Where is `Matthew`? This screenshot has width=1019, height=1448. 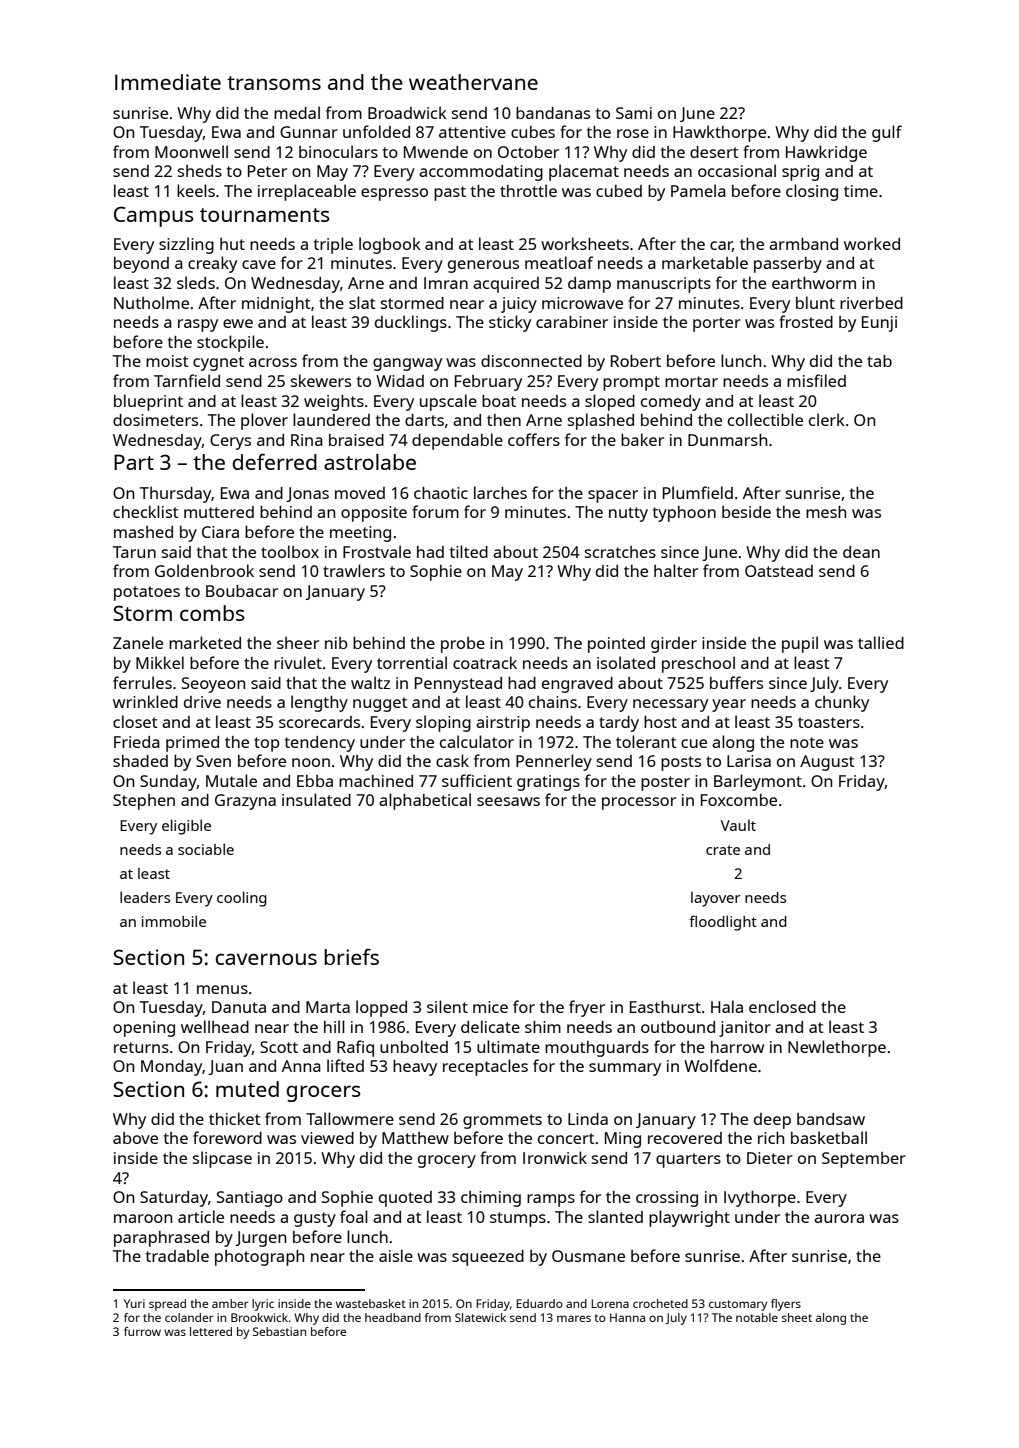
Matthew is located at coordinates (415, 1138).
